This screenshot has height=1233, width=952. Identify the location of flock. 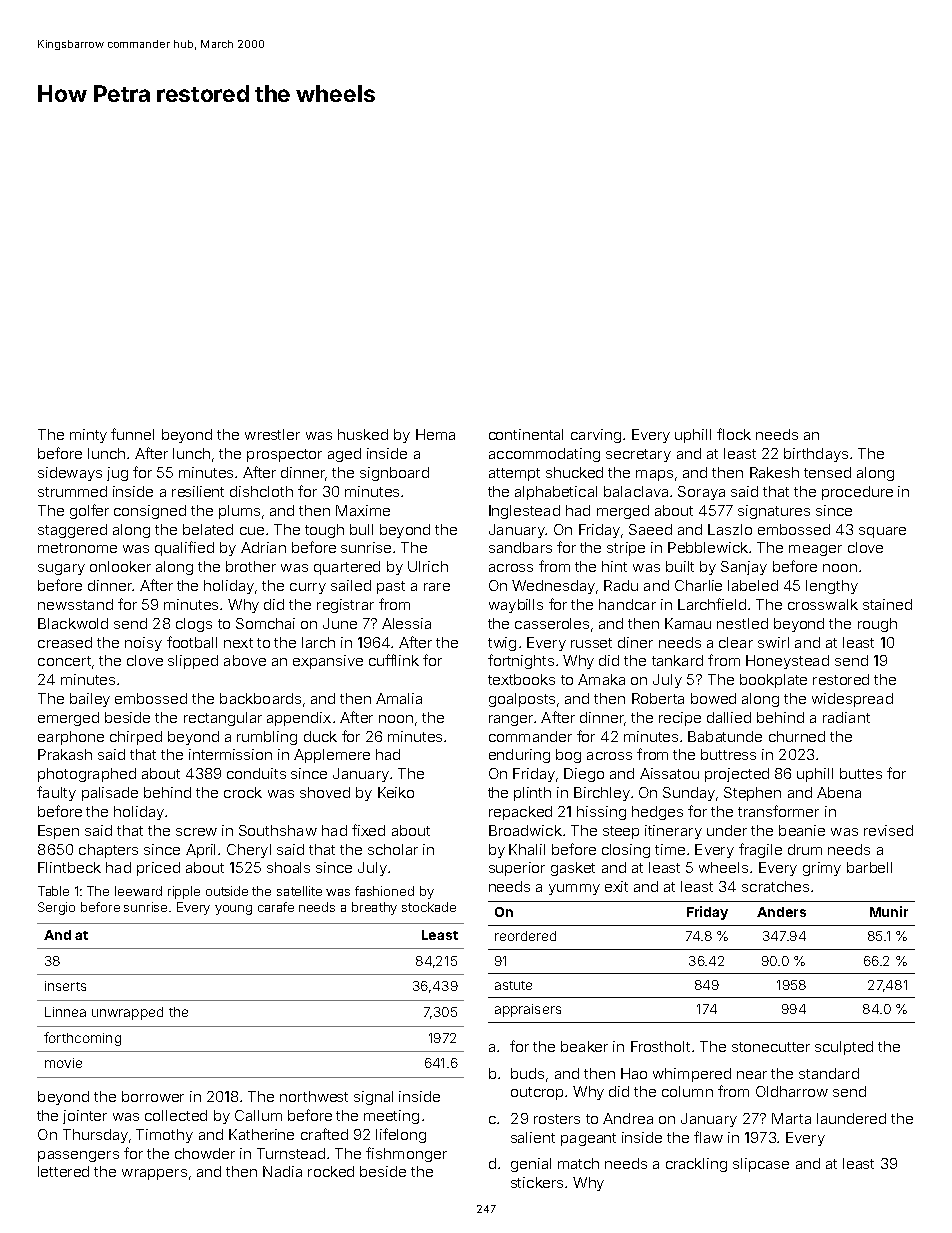
(734, 434).
